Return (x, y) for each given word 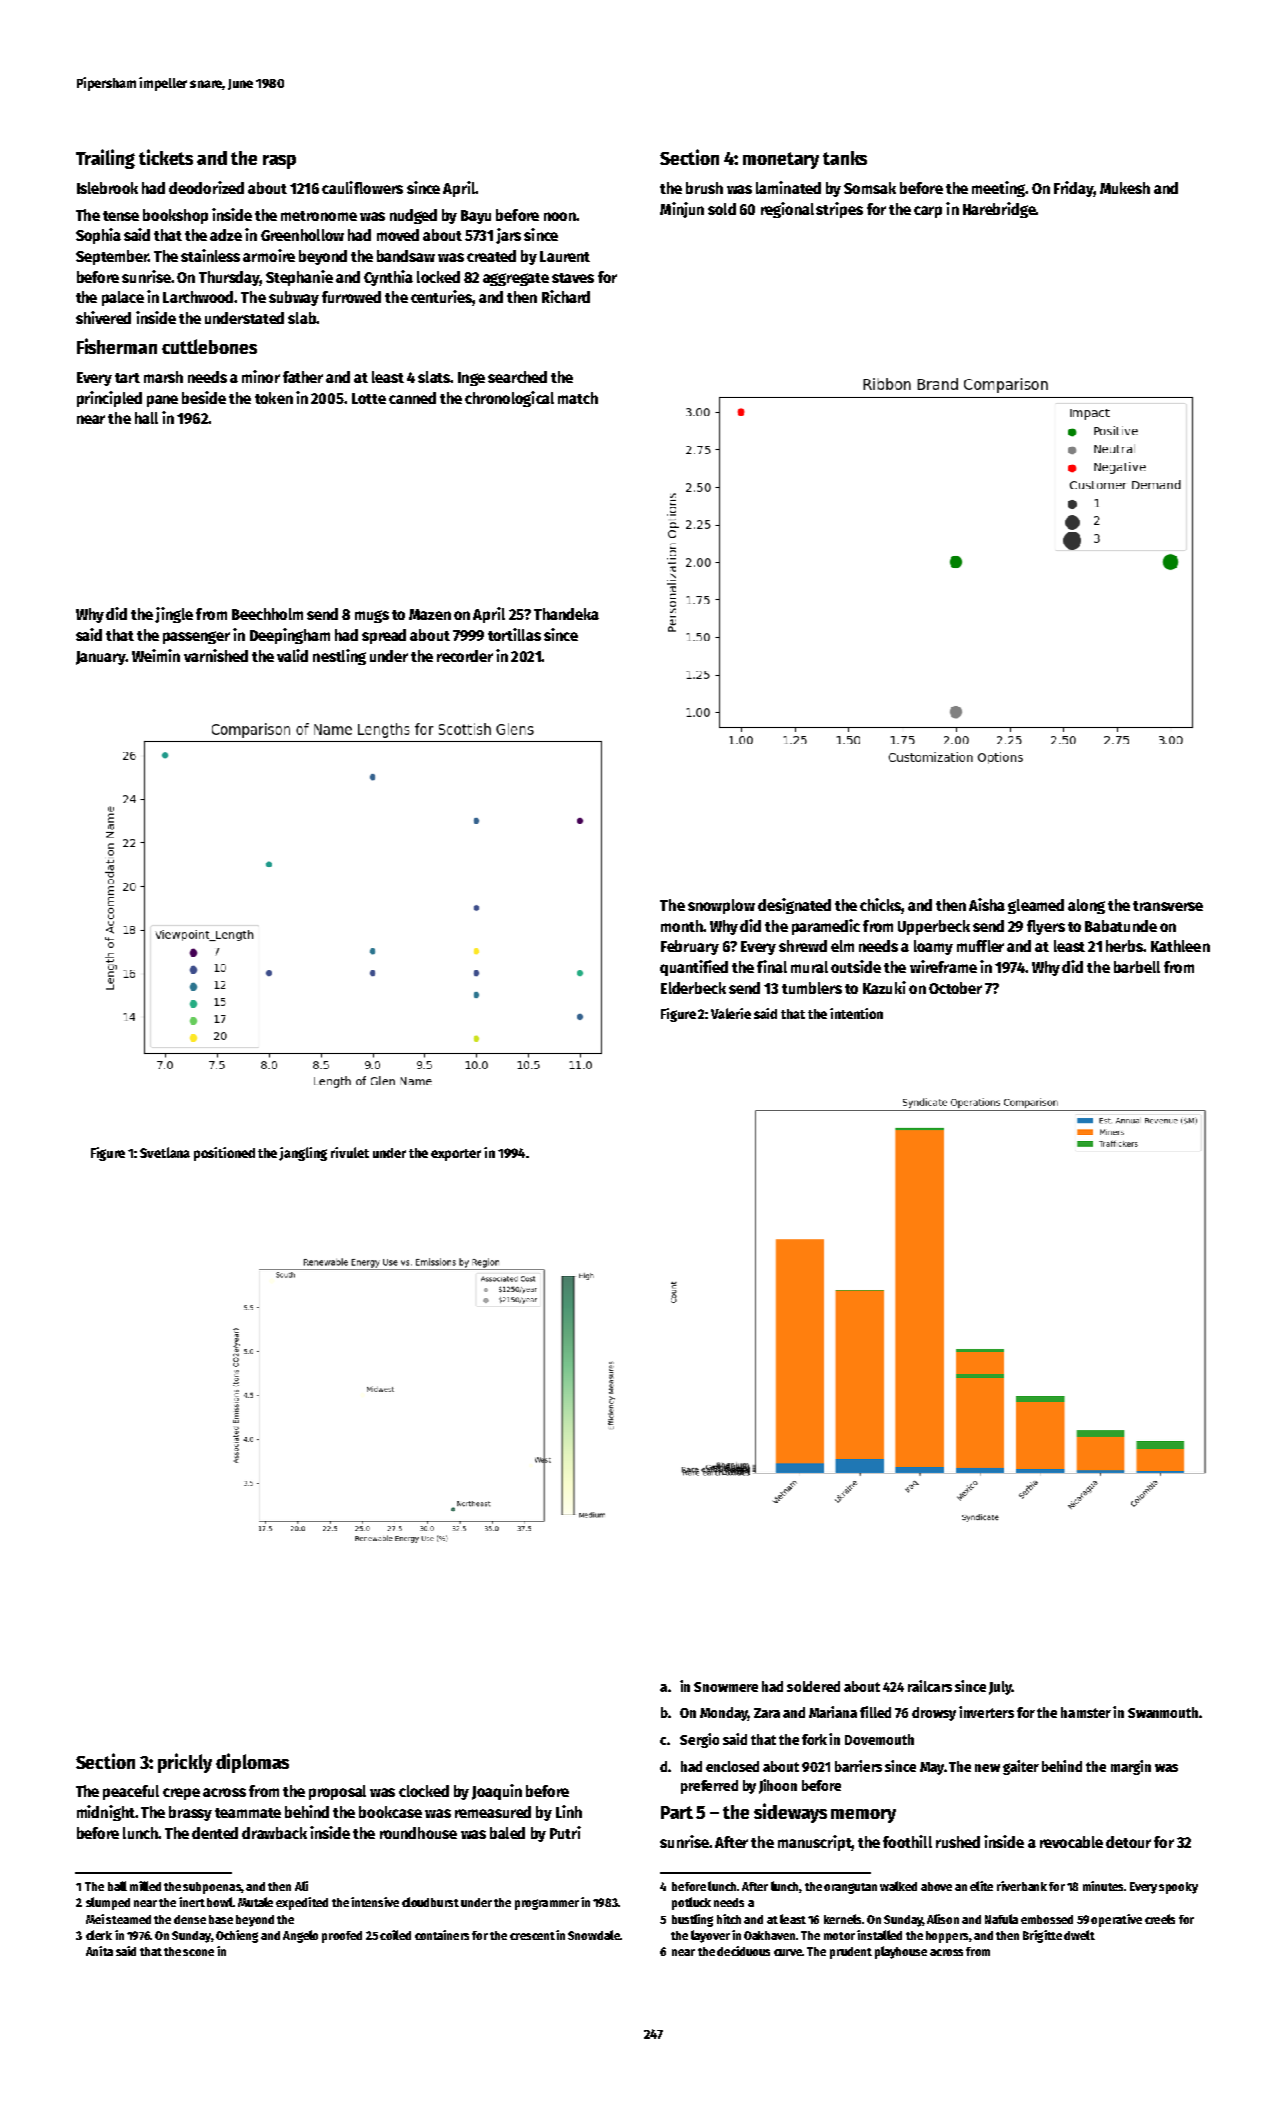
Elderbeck (693, 988)
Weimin (156, 655)
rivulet (350, 1152)
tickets (166, 157)
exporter (456, 1155)
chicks (880, 904)
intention (856, 1013)
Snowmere (726, 1687)
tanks (845, 158)
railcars (930, 1686)
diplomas (252, 1763)
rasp (279, 162)
